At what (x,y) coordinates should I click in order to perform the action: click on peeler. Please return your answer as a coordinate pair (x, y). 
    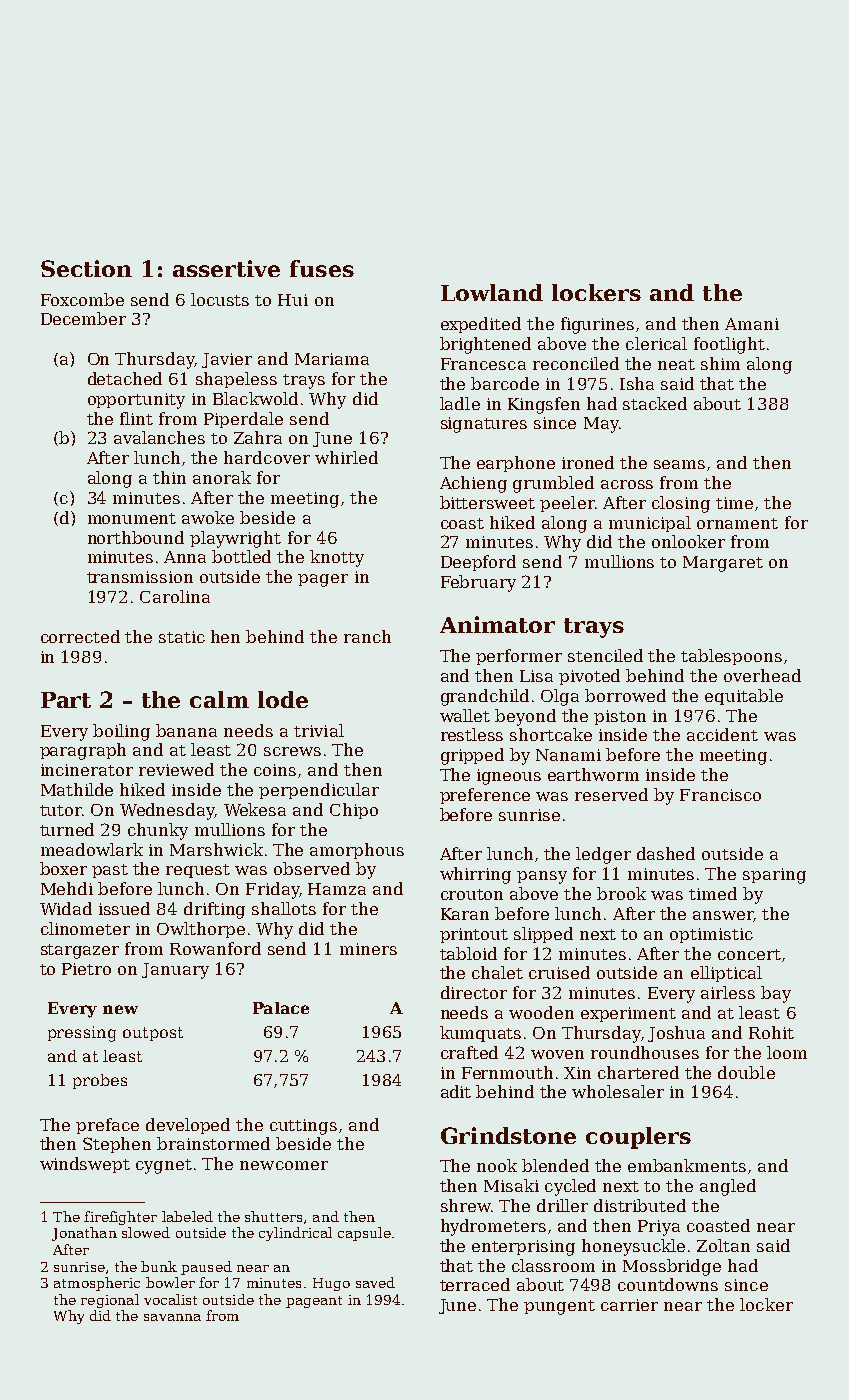
    Looking at the image, I should click on (567, 504).
